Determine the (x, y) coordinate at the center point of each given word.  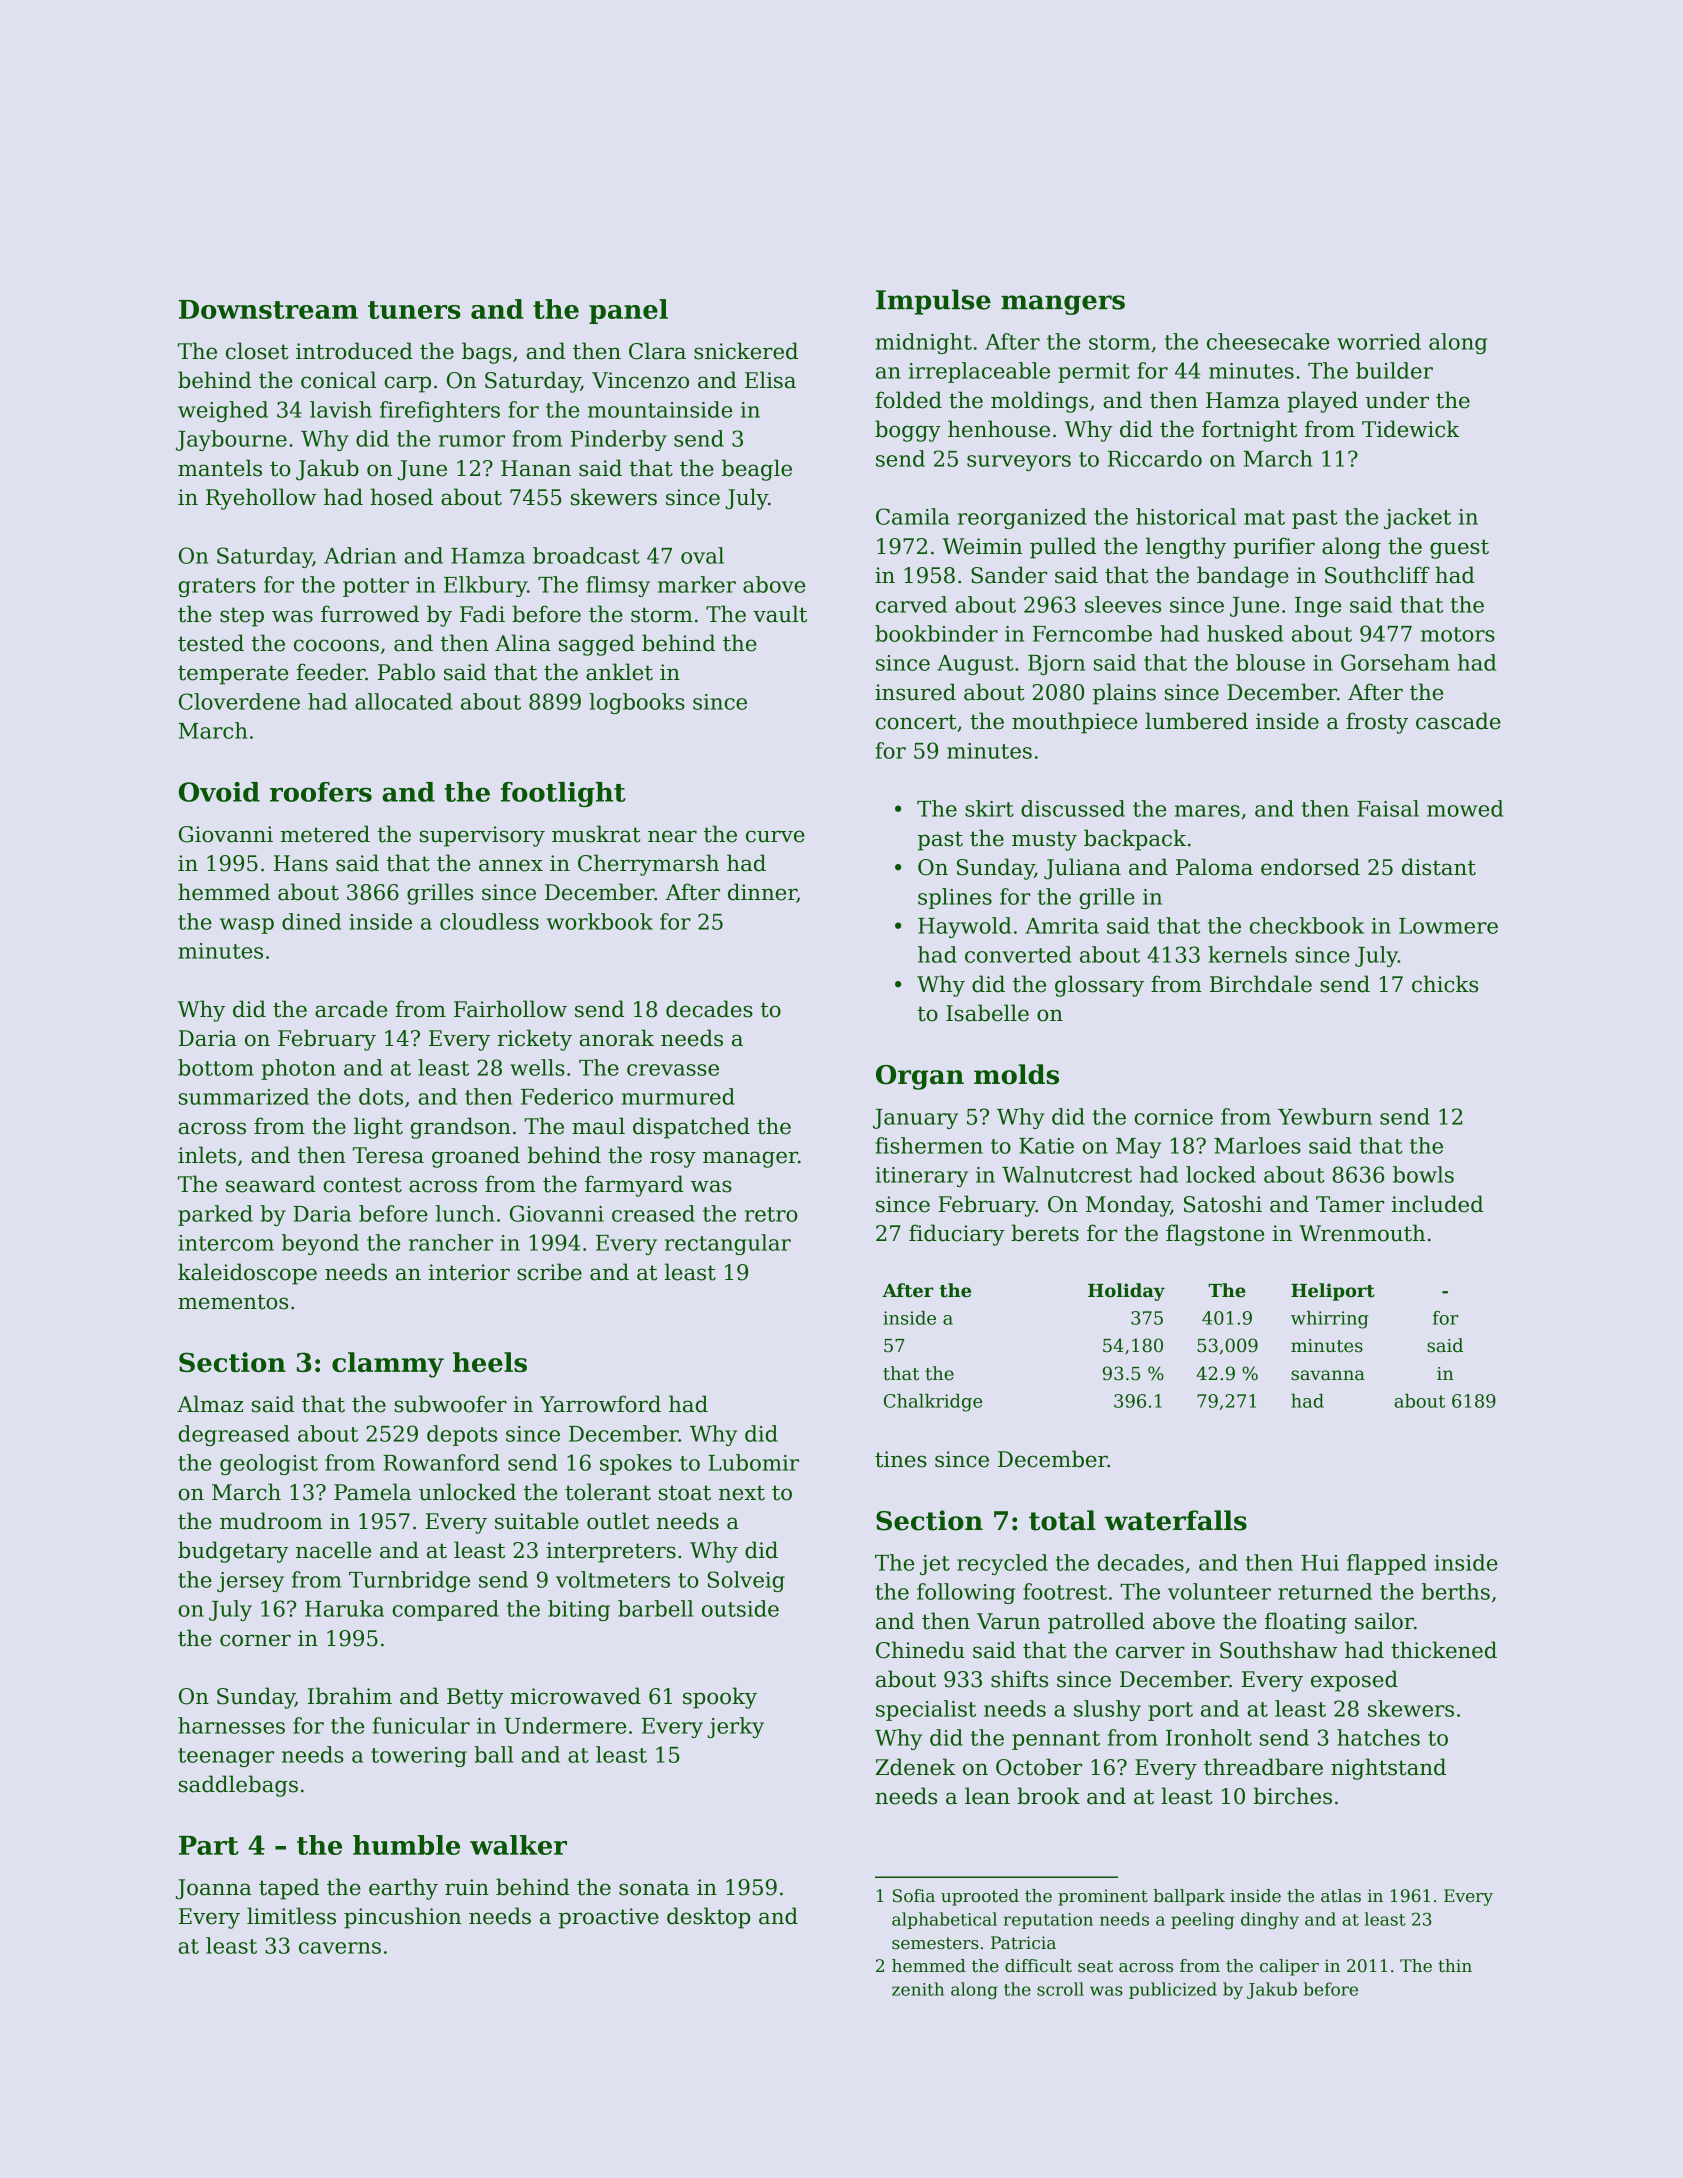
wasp (247, 926)
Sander (1009, 575)
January (915, 1119)
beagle (757, 470)
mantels (220, 468)
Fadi (482, 614)
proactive (609, 1918)
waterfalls (1175, 1520)
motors (1458, 634)
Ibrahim (350, 1696)
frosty (1377, 723)
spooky (720, 1698)
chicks (1445, 984)
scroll (1060, 1989)
